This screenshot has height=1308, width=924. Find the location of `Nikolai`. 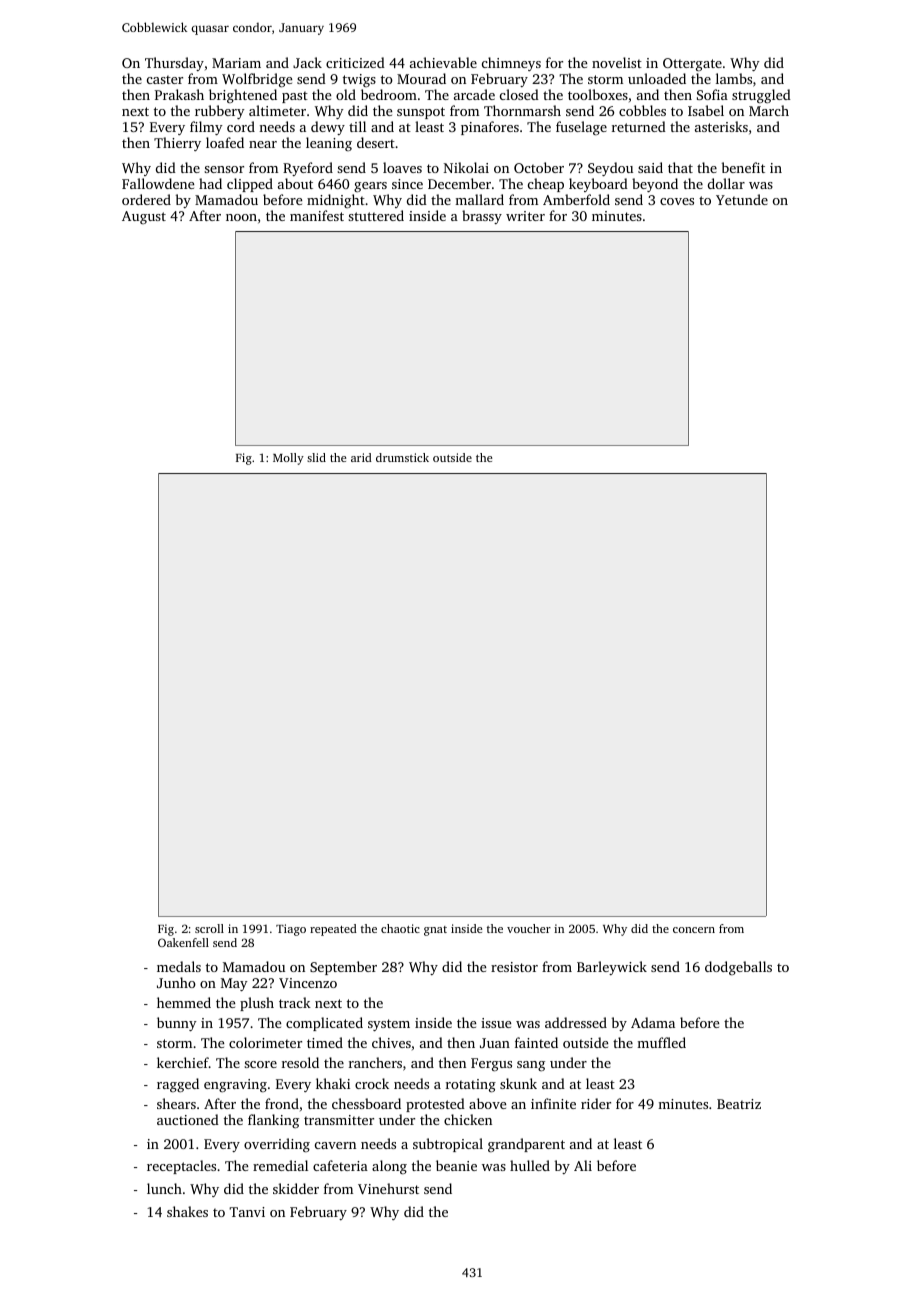

Nikolai is located at coordinates (466, 167).
